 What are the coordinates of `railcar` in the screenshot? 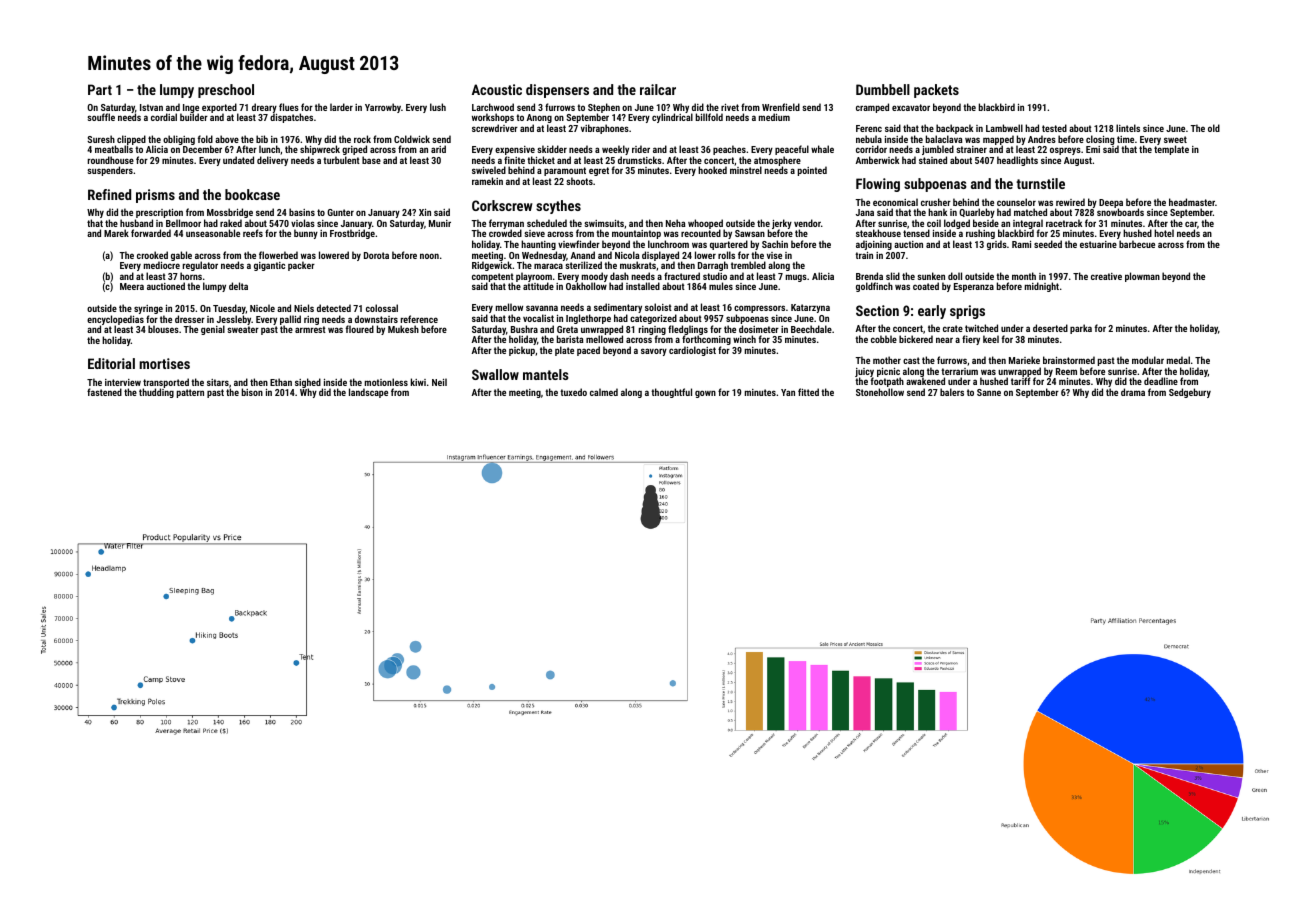 It's located at (658, 89).
